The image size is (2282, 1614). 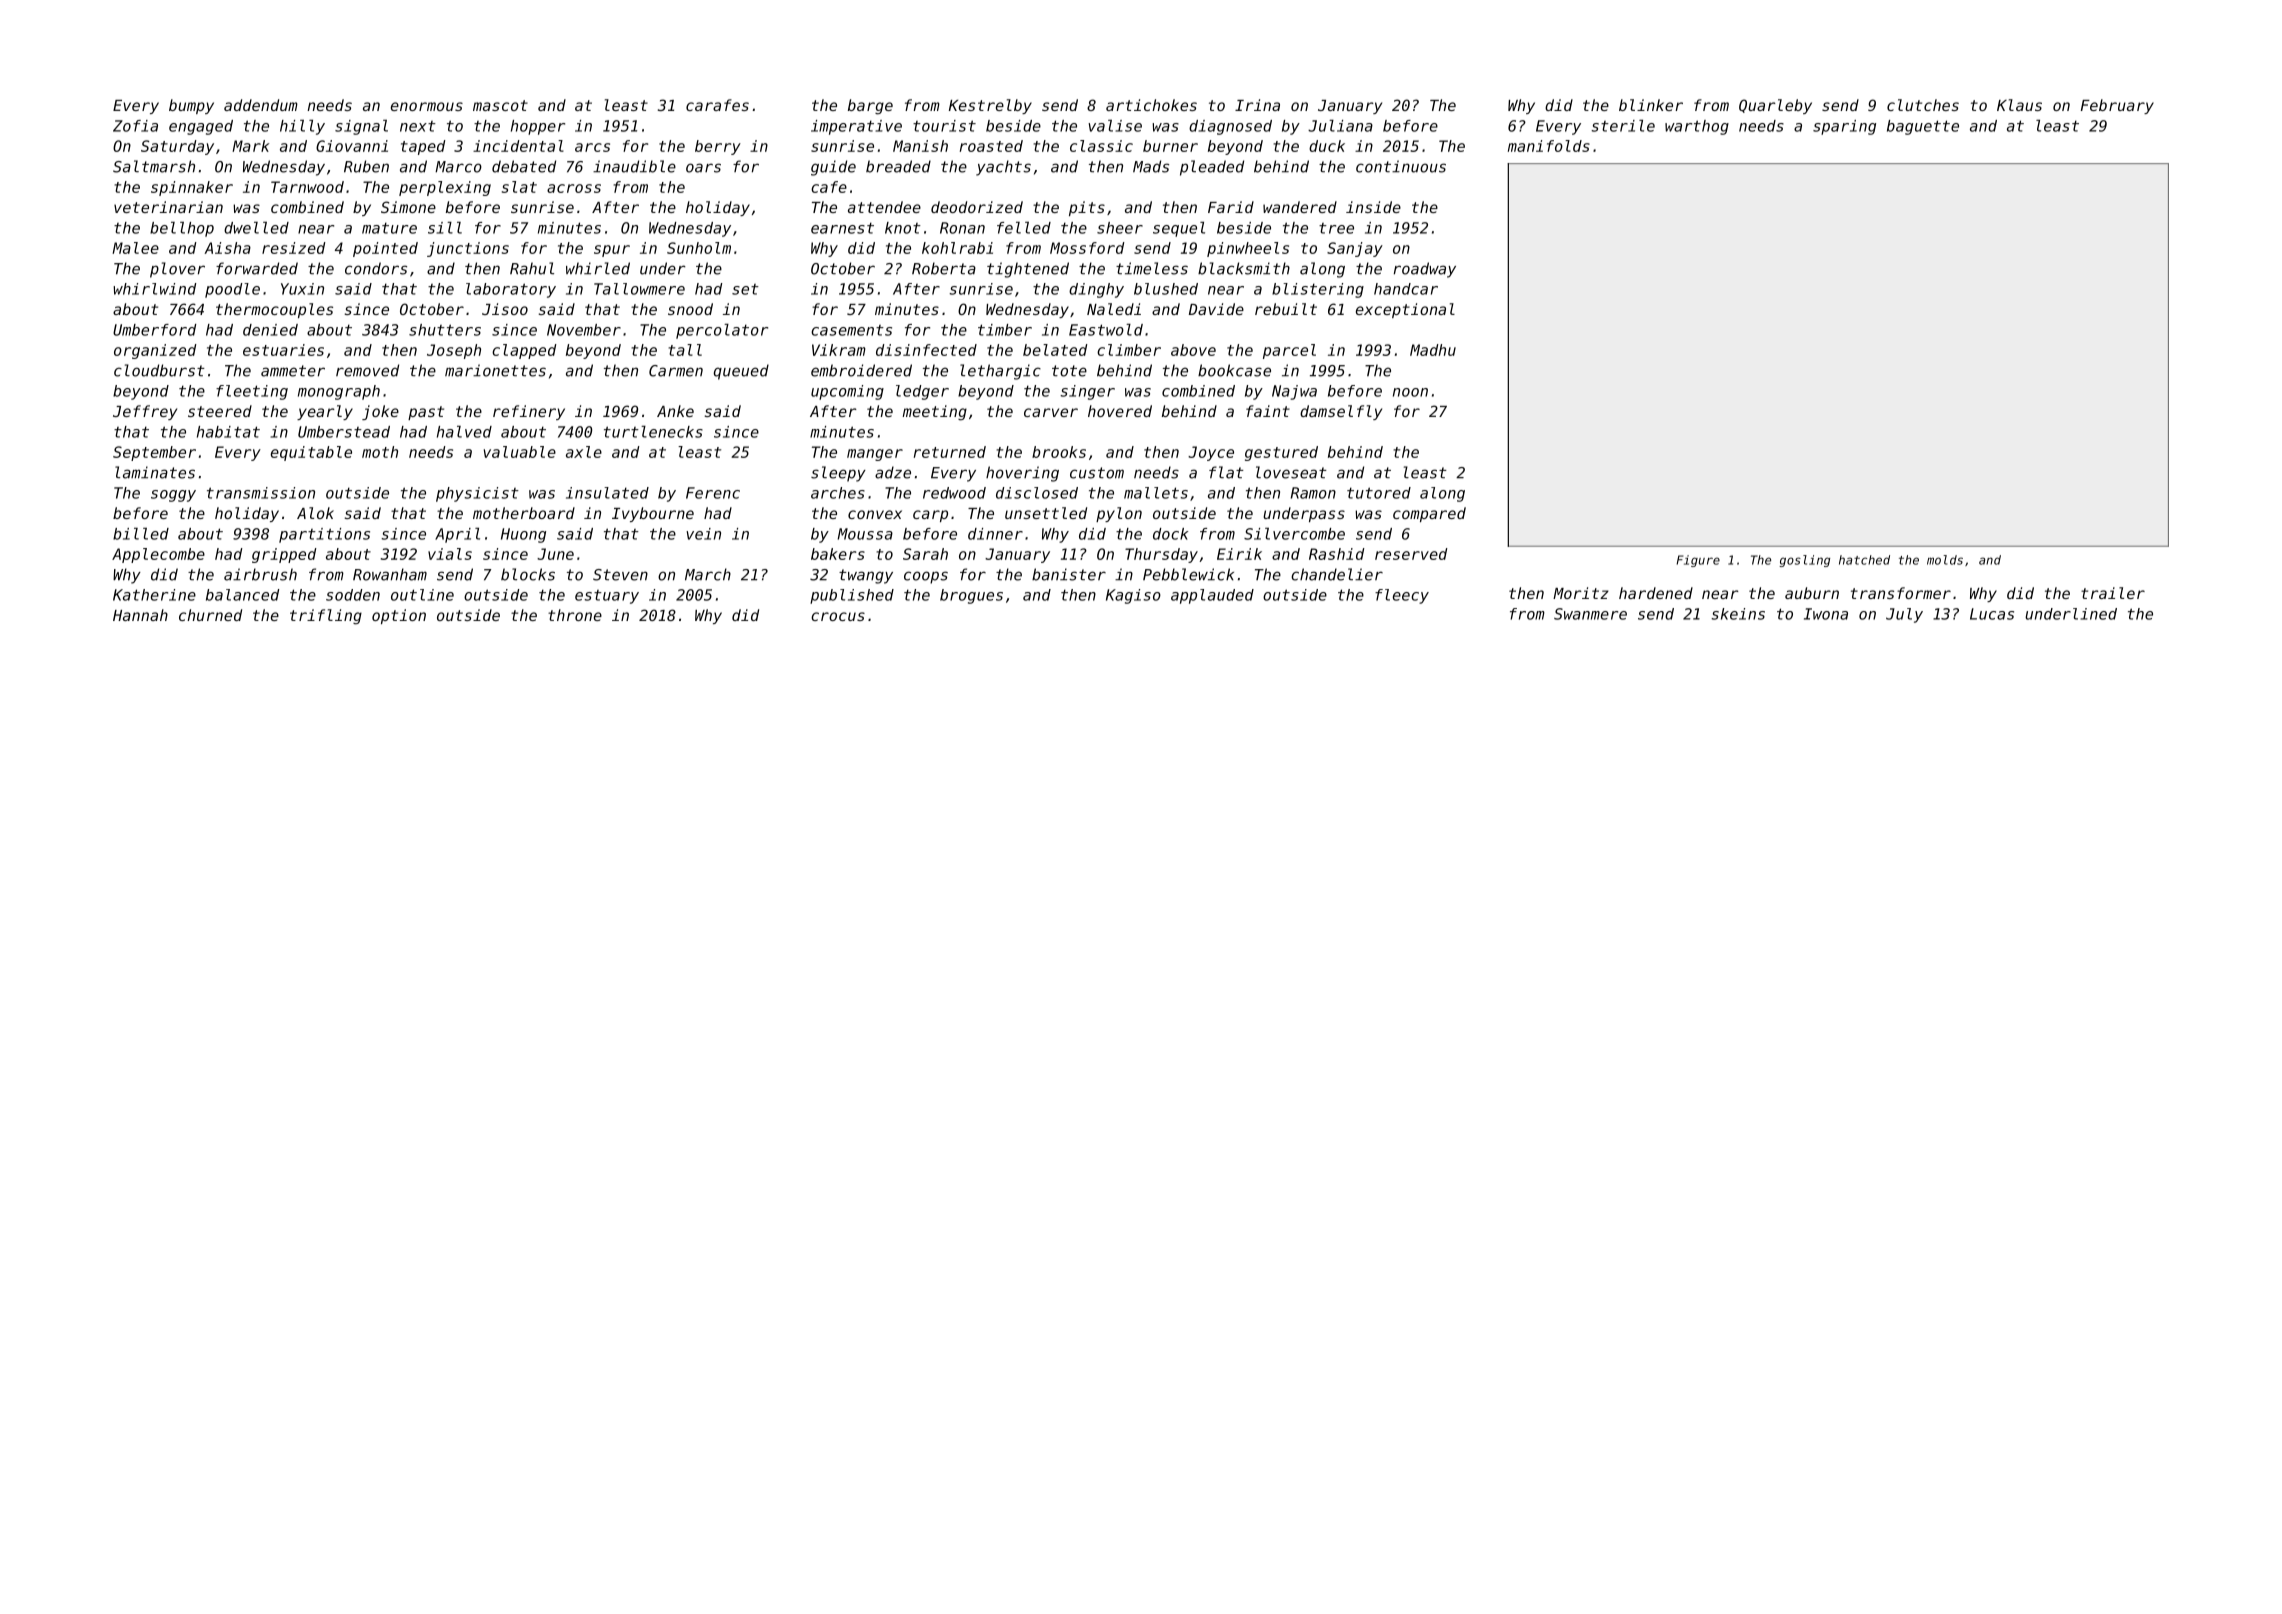 What do you see at coordinates (1379, 493) in the page?
I see `tutored` at bounding box center [1379, 493].
